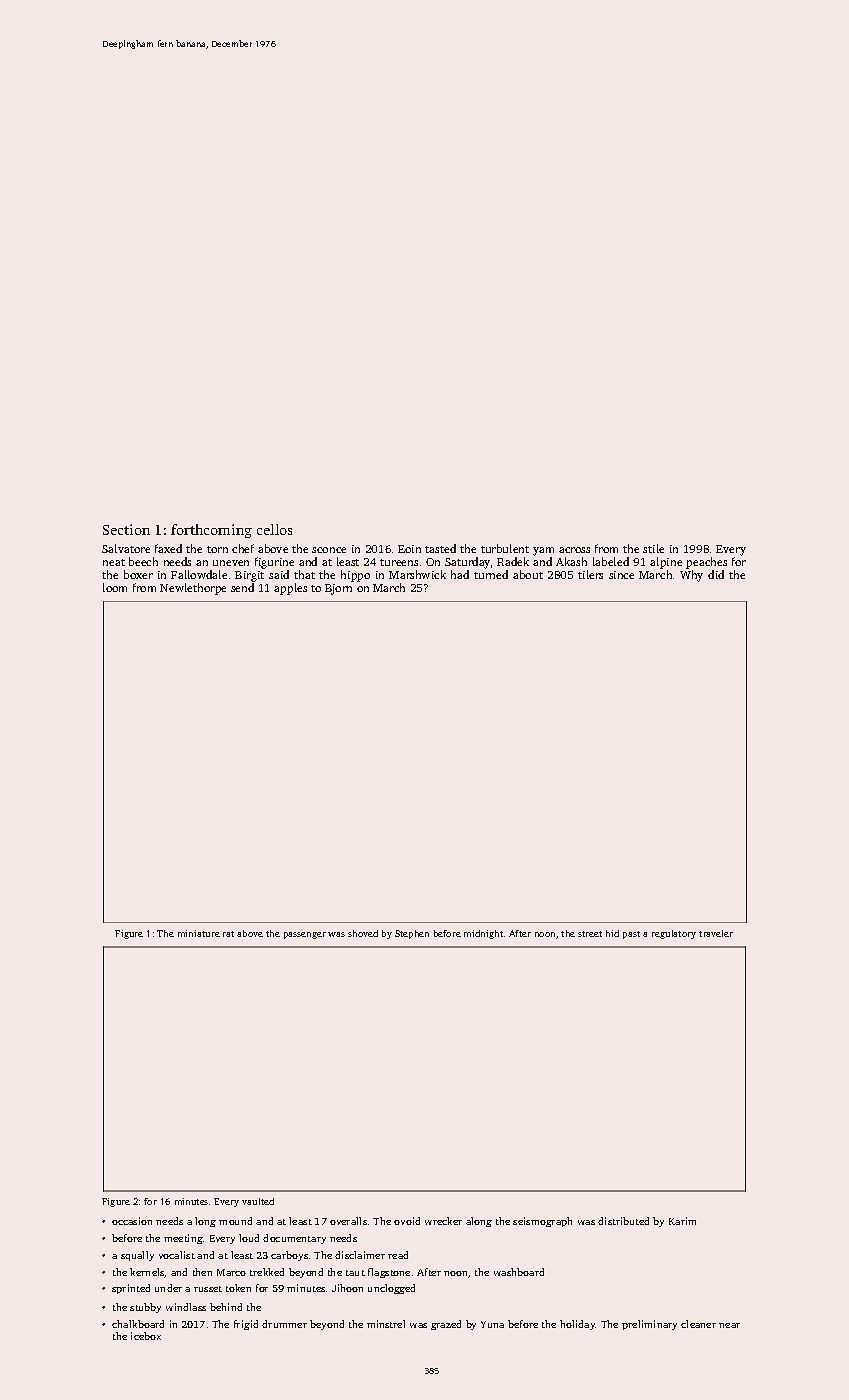 This document has height=1400, width=849. I want to click on Stephen, so click(412, 934).
